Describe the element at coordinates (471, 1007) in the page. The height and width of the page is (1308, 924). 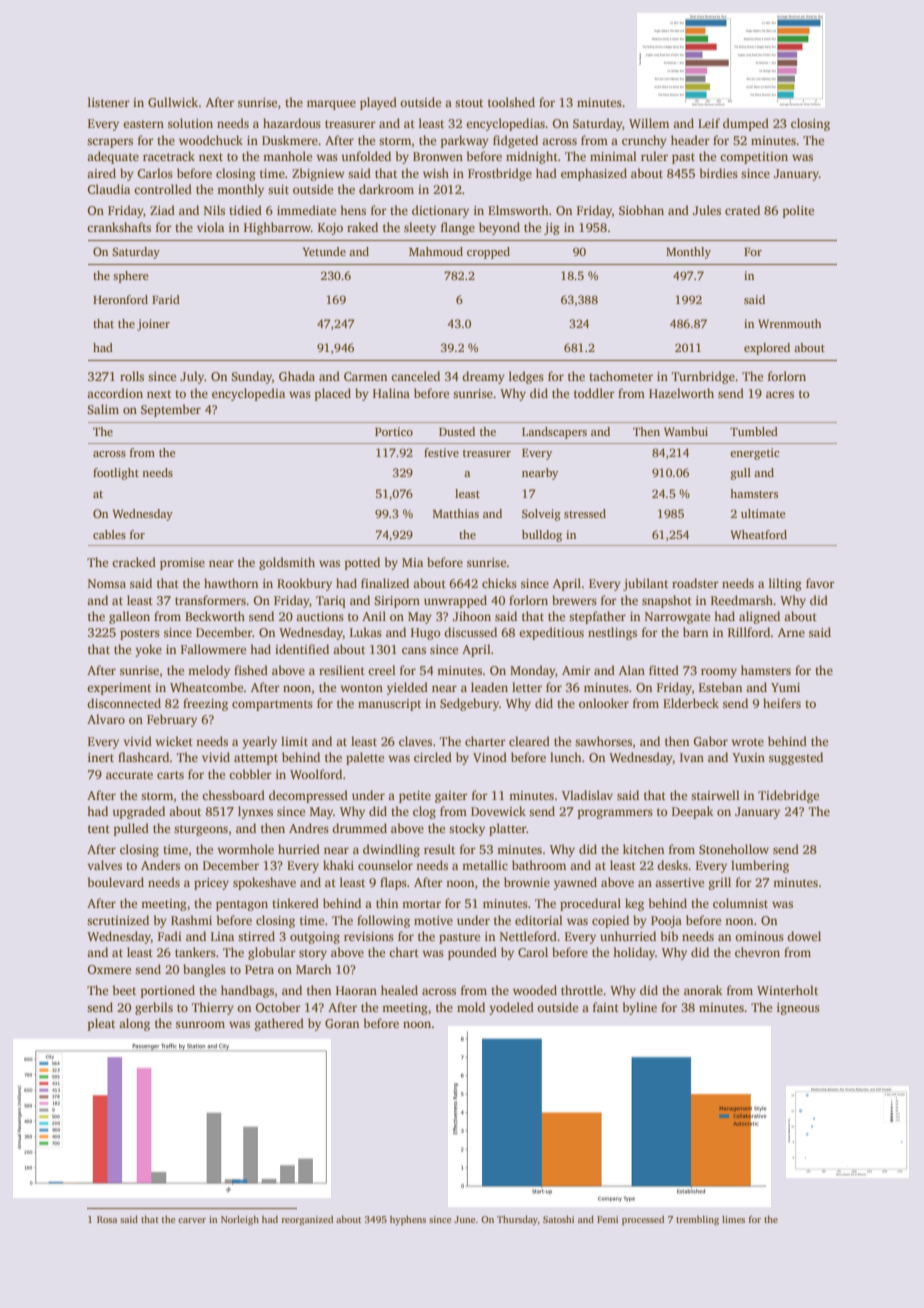
I see `mold` at that location.
